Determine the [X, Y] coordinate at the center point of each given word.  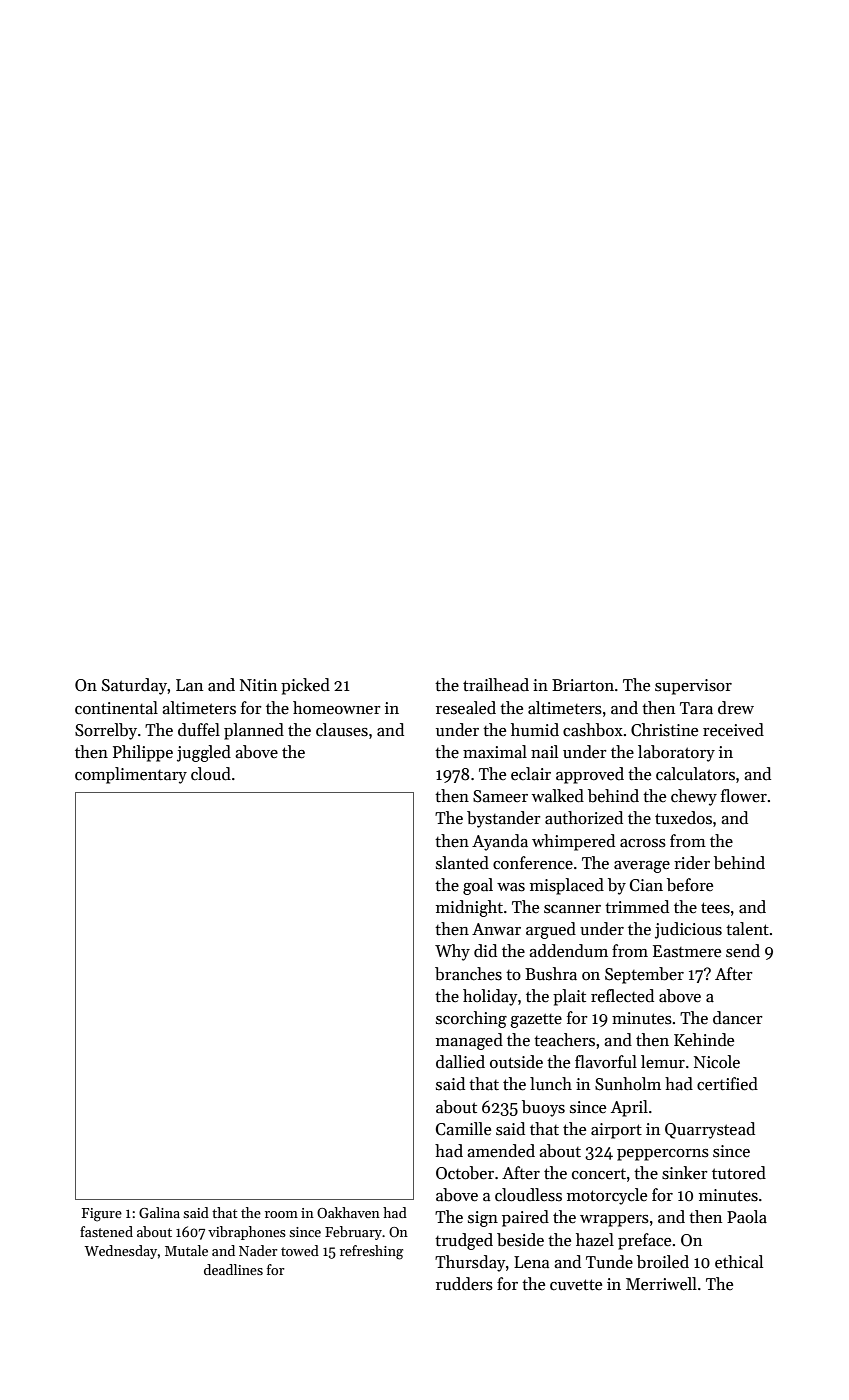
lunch [551, 1084]
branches [468, 974]
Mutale [186, 1250]
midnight [469, 908]
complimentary [131, 775]
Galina [159, 1212]
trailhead [496, 685]
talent [747, 929]
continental [116, 708]
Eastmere [687, 951]
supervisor [693, 687]
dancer [738, 1018]
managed [469, 1041]
